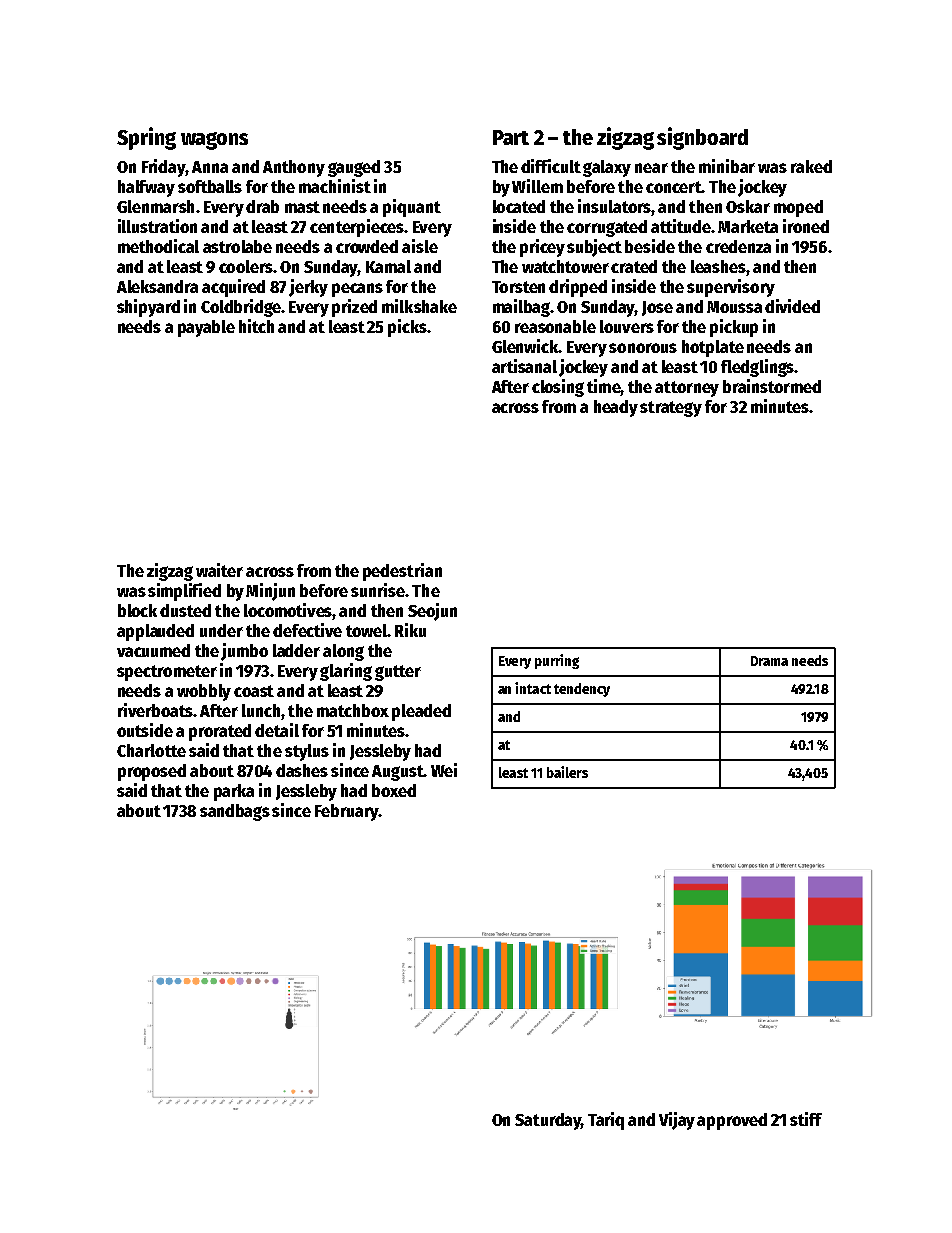 The image size is (952, 1233). What do you see at coordinates (235, 812) in the document?
I see `sandbags` at bounding box center [235, 812].
